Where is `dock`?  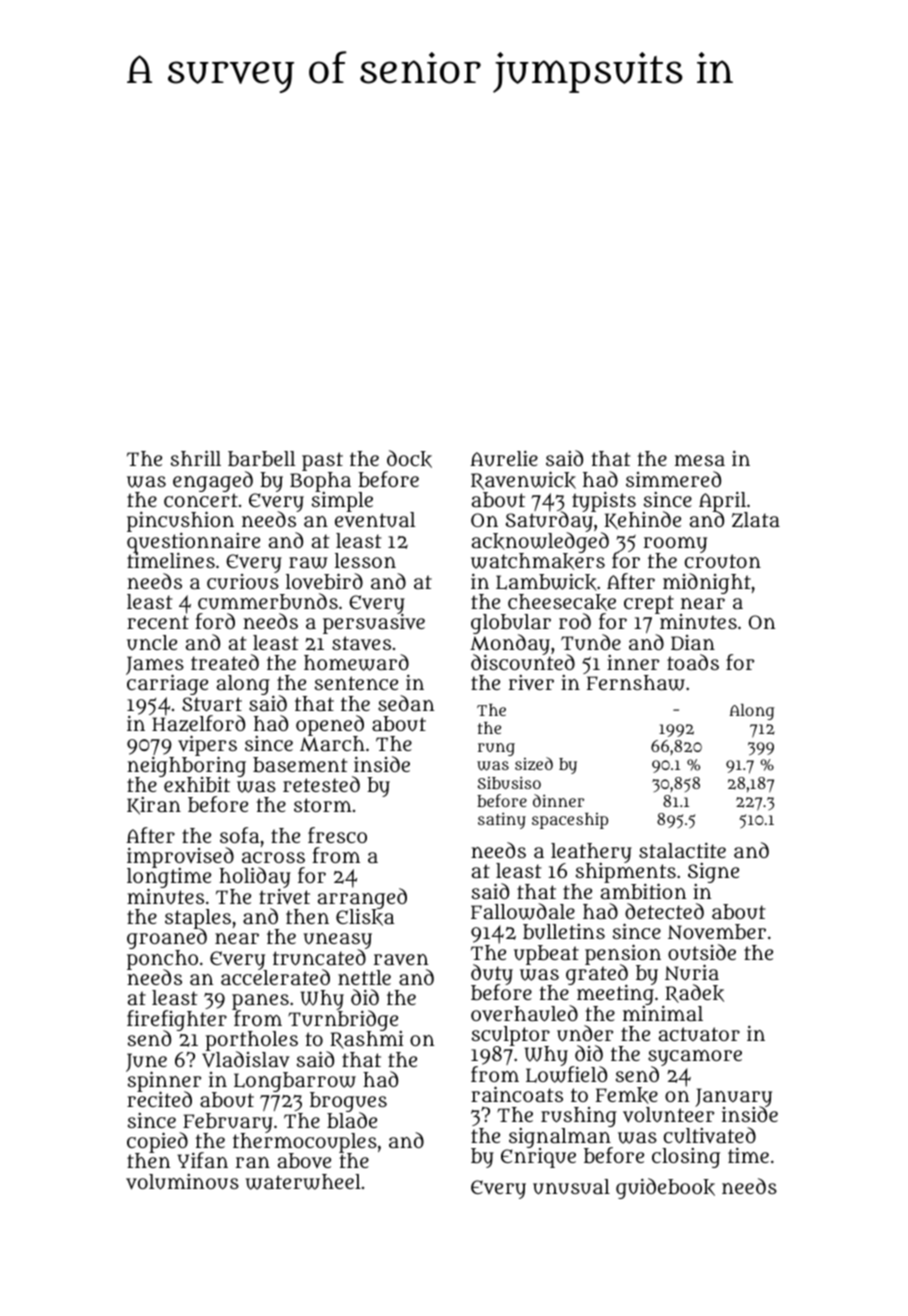 dock is located at coordinates (409, 459).
